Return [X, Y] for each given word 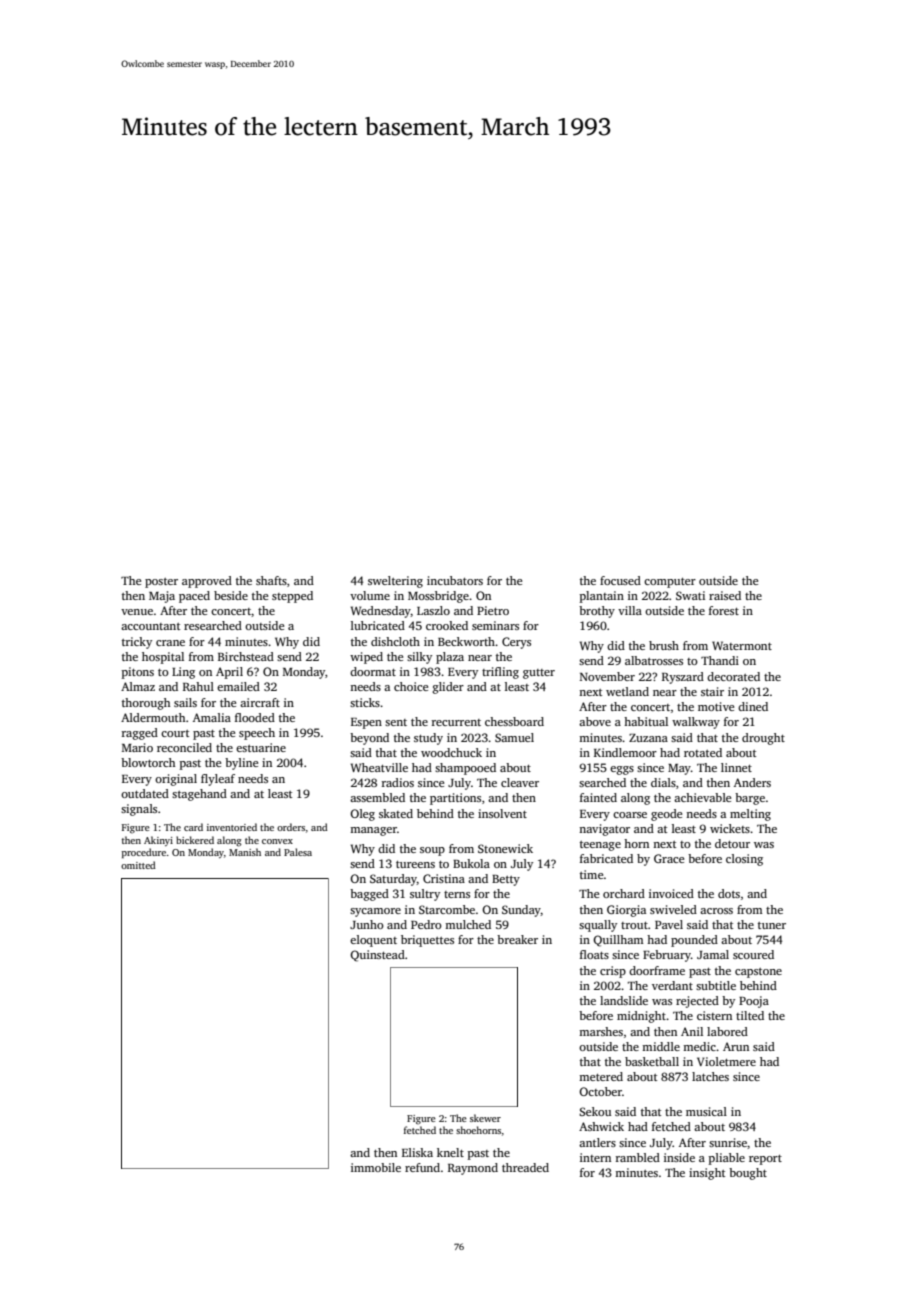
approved [207, 582]
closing [744, 860]
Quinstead [377, 956]
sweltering [395, 582]
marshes [601, 1031]
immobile [376, 1167]
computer [670, 583]
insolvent [502, 813]
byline [241, 764]
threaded [525, 1167]
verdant [672, 985]
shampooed [465, 769]
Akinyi [158, 841]
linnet [736, 767]
